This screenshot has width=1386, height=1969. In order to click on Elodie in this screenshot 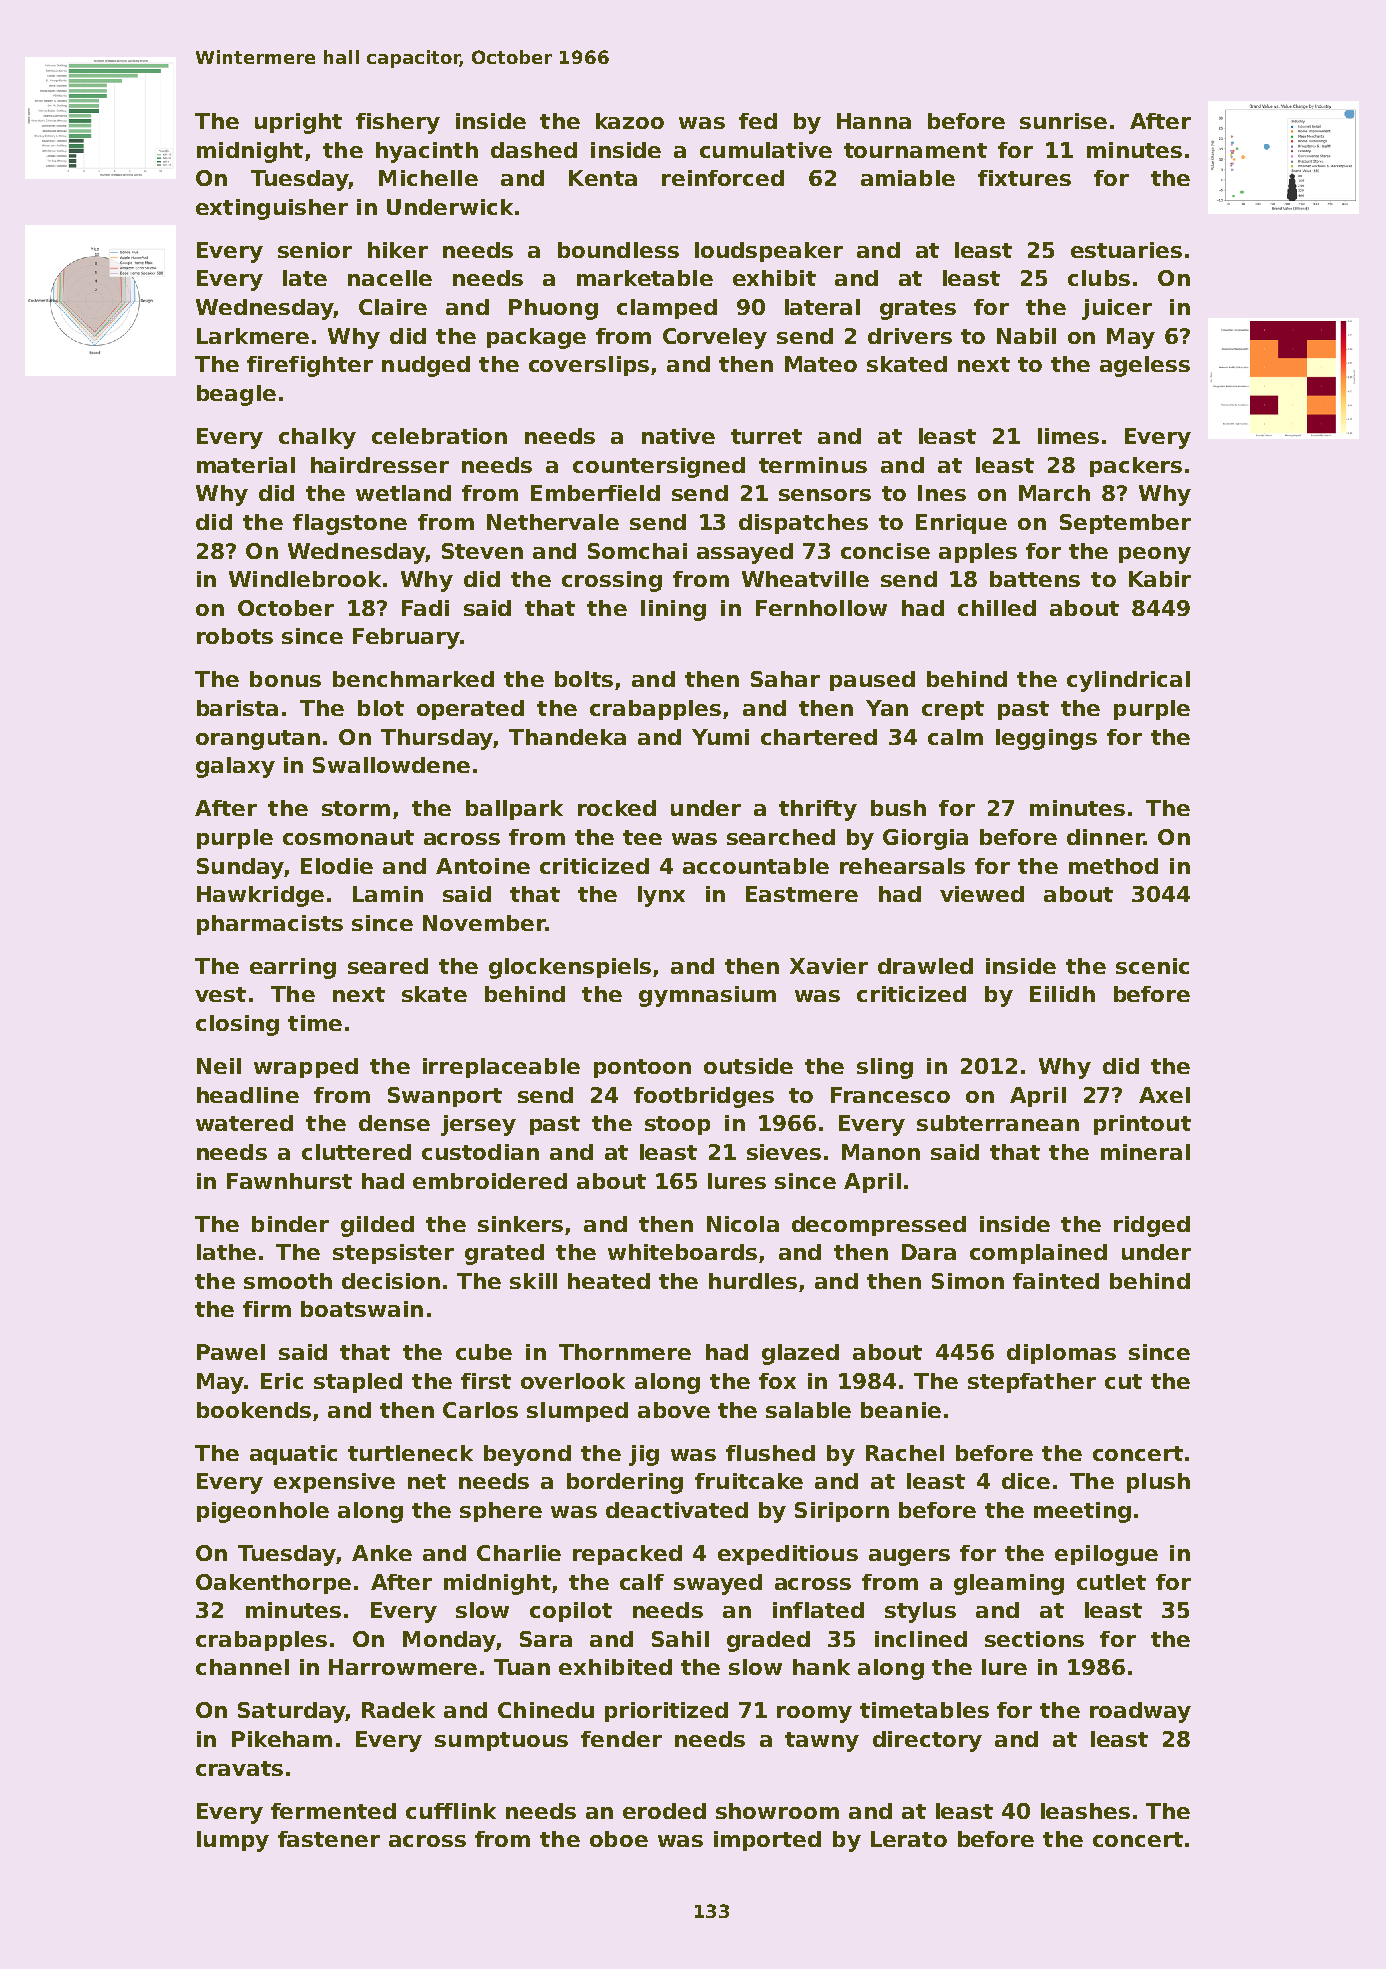, I will do `click(337, 866)`.
